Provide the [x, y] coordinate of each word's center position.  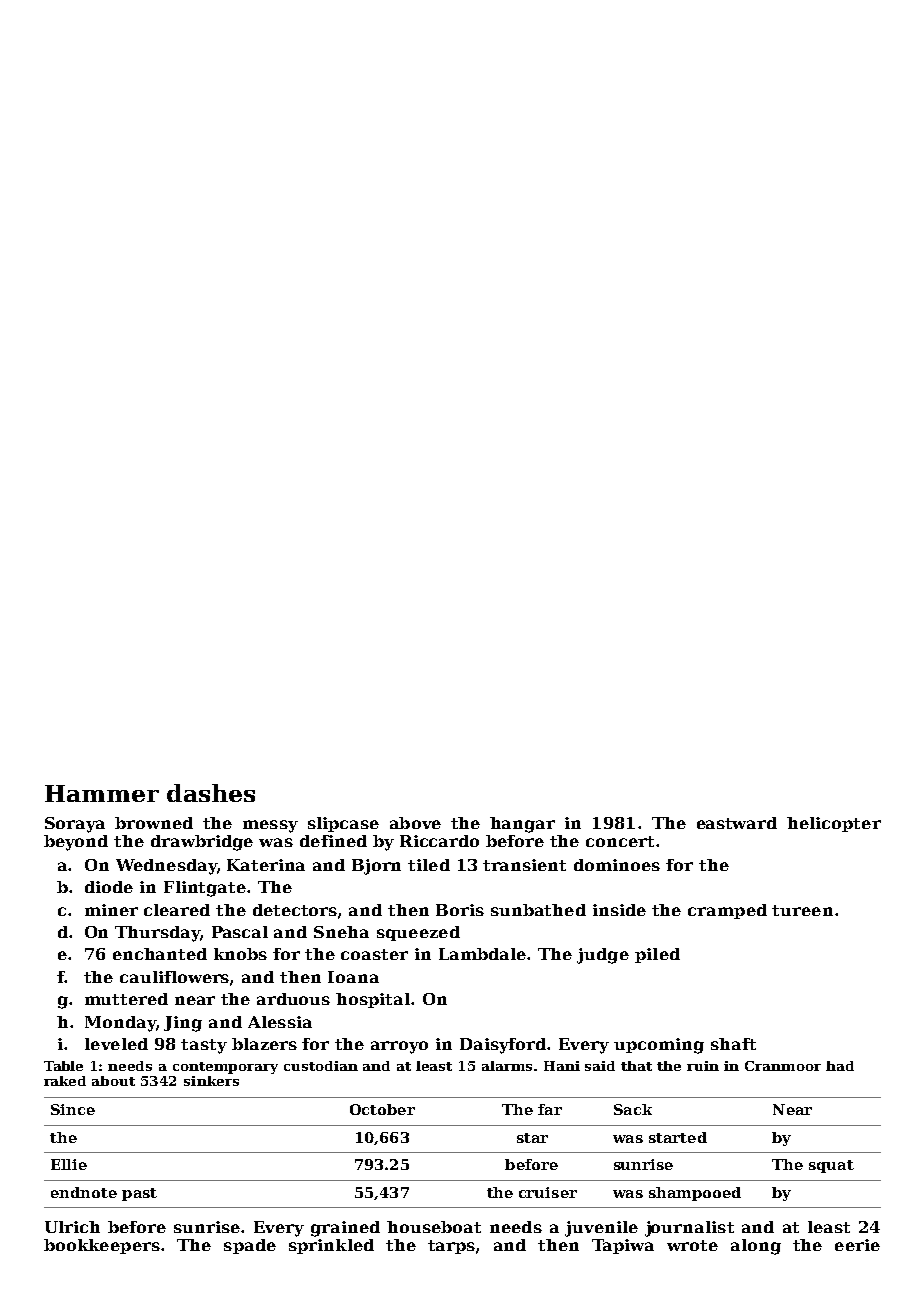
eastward [737, 823]
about [113, 1081]
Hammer [102, 793]
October [382, 1109]
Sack [633, 1109]
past [139, 1194]
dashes [211, 793]
